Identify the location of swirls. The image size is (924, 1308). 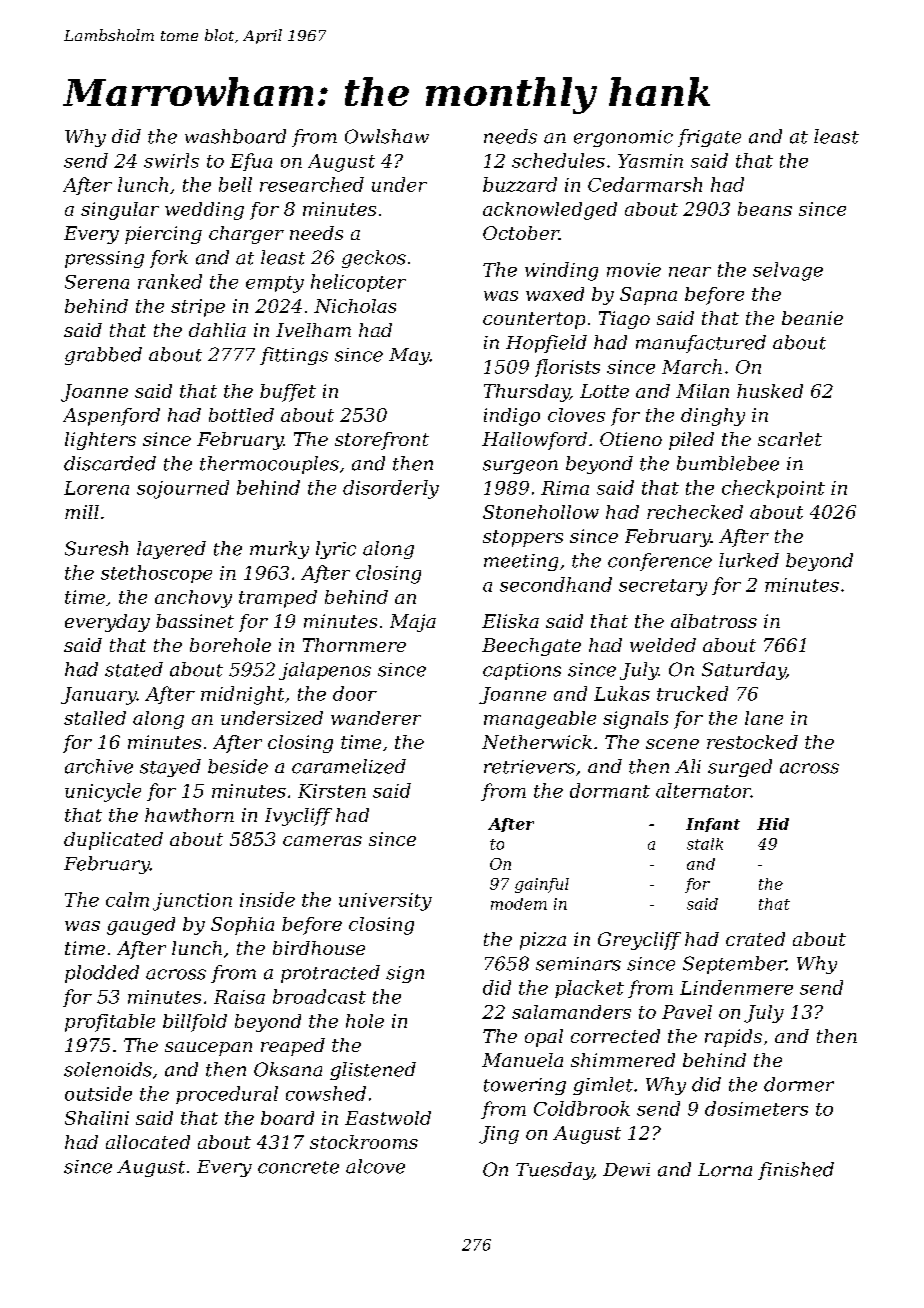
(171, 160).
